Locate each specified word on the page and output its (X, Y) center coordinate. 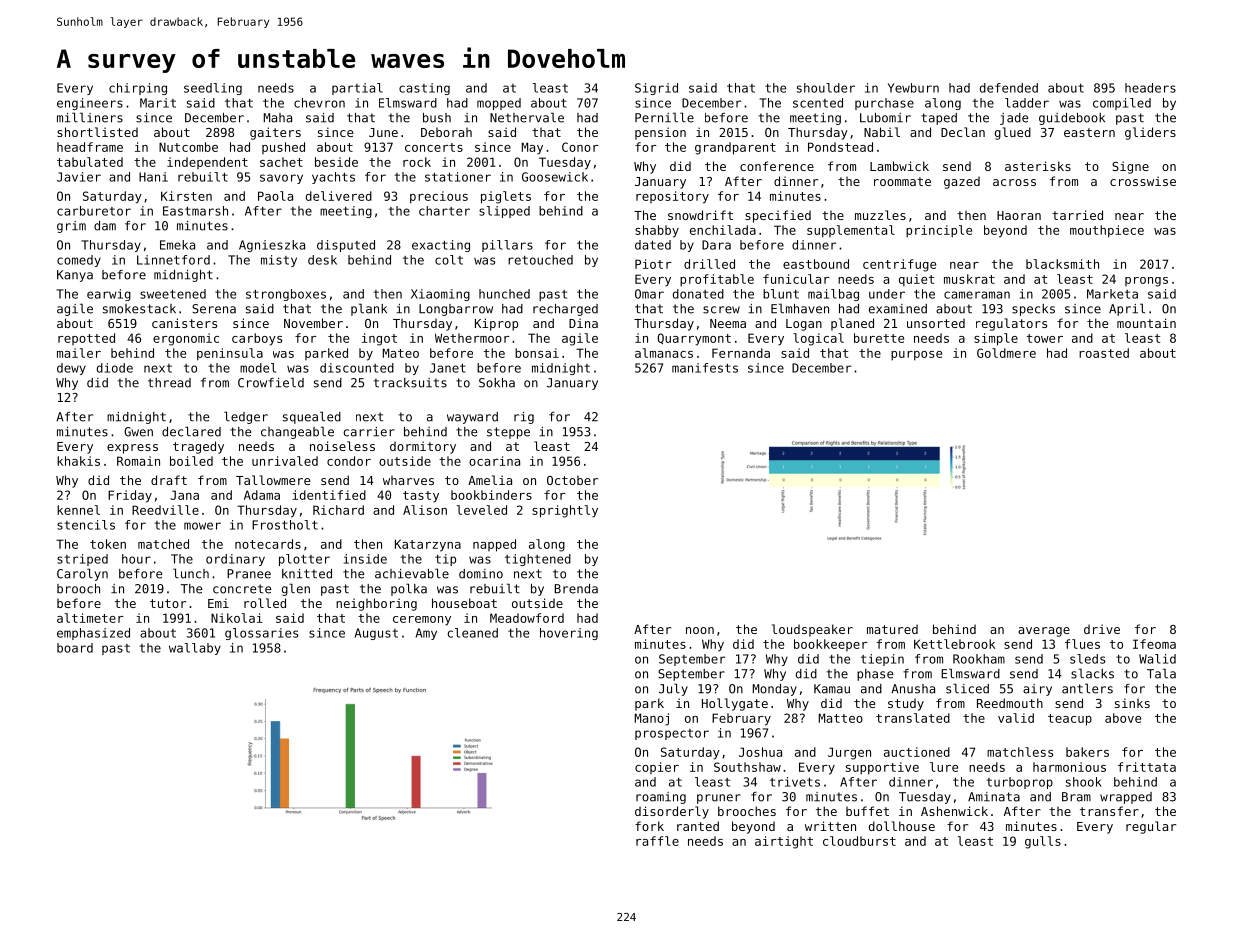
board (75, 648)
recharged (565, 310)
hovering (569, 634)
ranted (698, 826)
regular (1151, 827)
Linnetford (173, 260)
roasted (1104, 353)
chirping (138, 89)
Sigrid (656, 89)
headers (1150, 88)
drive (1102, 629)
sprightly (565, 511)
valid (1016, 718)
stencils (86, 525)
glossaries (261, 634)
